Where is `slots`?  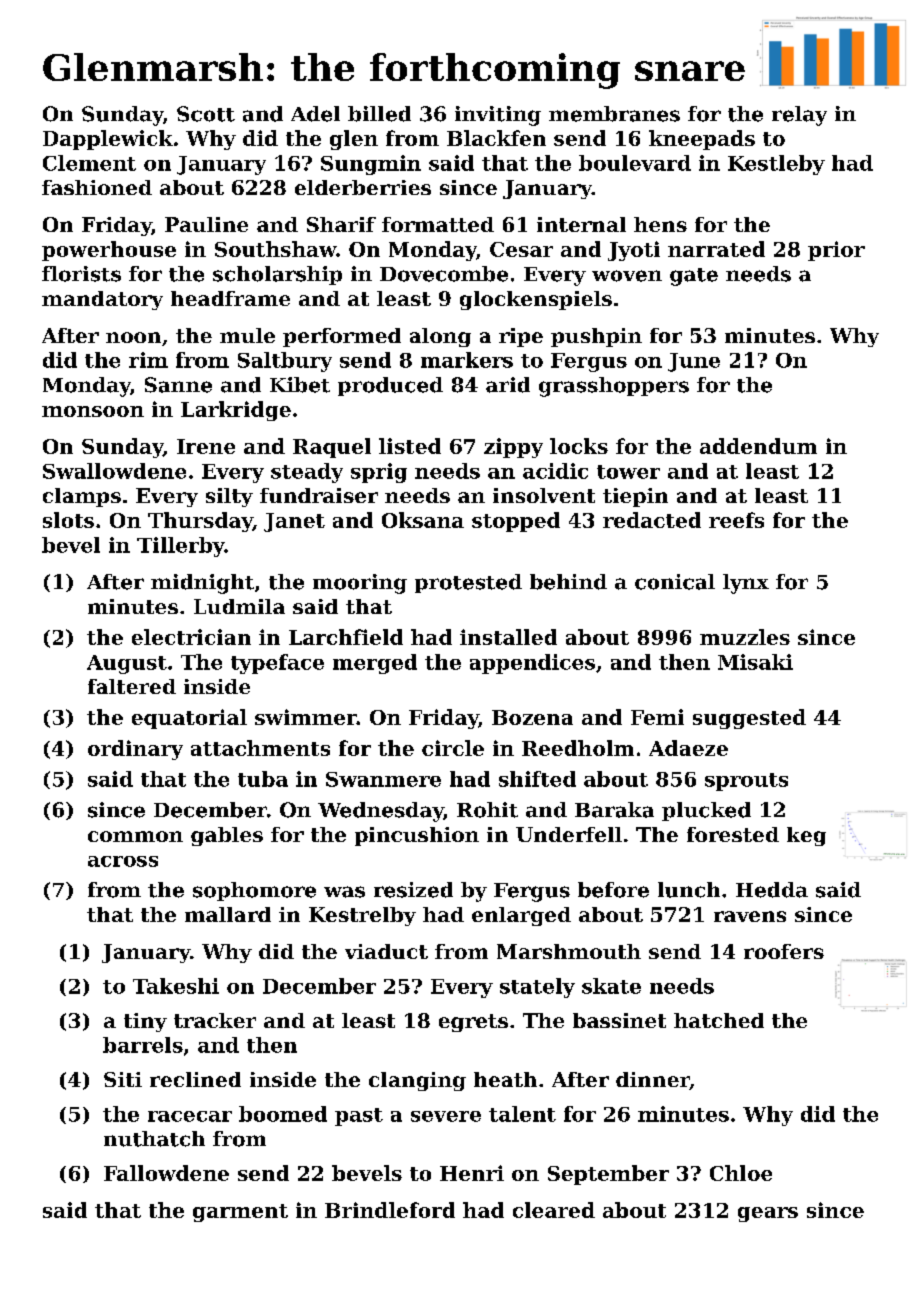 slots is located at coordinates (68, 520).
